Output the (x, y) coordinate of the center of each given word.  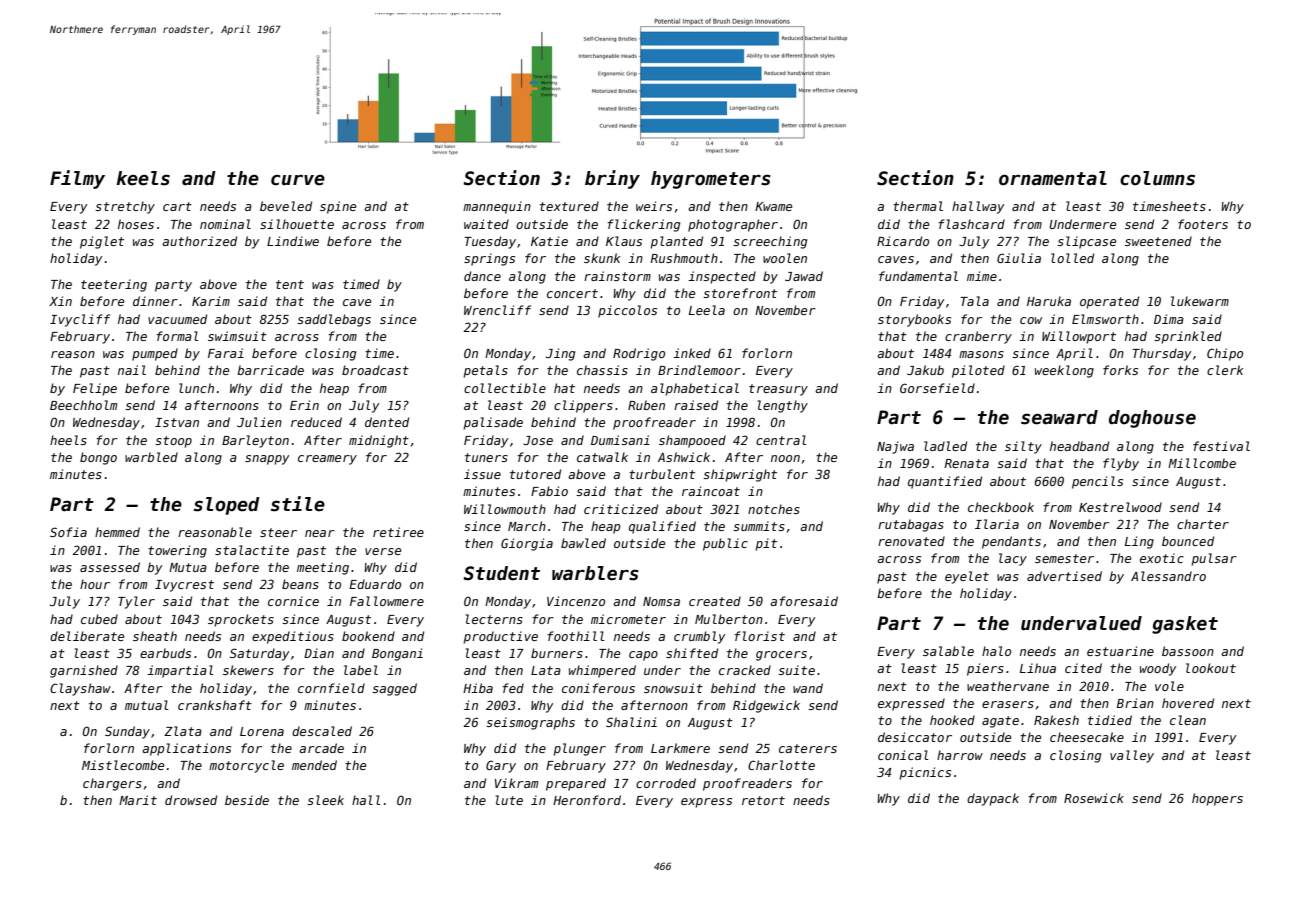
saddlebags (334, 320)
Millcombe (1202, 463)
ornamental (1053, 178)
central (781, 440)
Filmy (77, 179)
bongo (98, 458)
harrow (960, 755)
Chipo (1225, 354)
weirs (654, 206)
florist (759, 636)
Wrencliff (497, 310)
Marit (138, 800)
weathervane (1008, 686)
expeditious (293, 637)
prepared (576, 784)
